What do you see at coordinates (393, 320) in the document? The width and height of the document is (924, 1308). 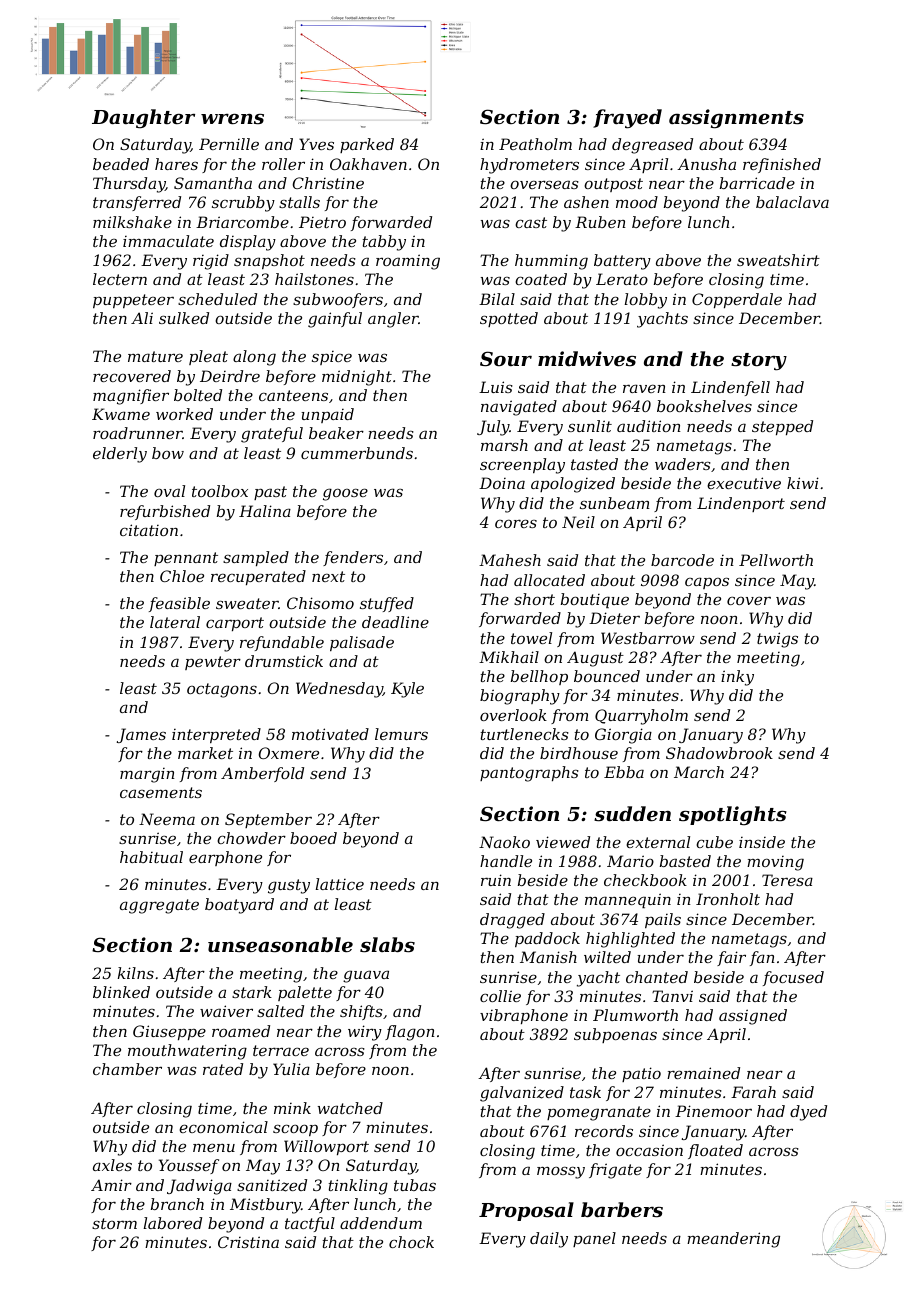 I see `angler` at bounding box center [393, 320].
